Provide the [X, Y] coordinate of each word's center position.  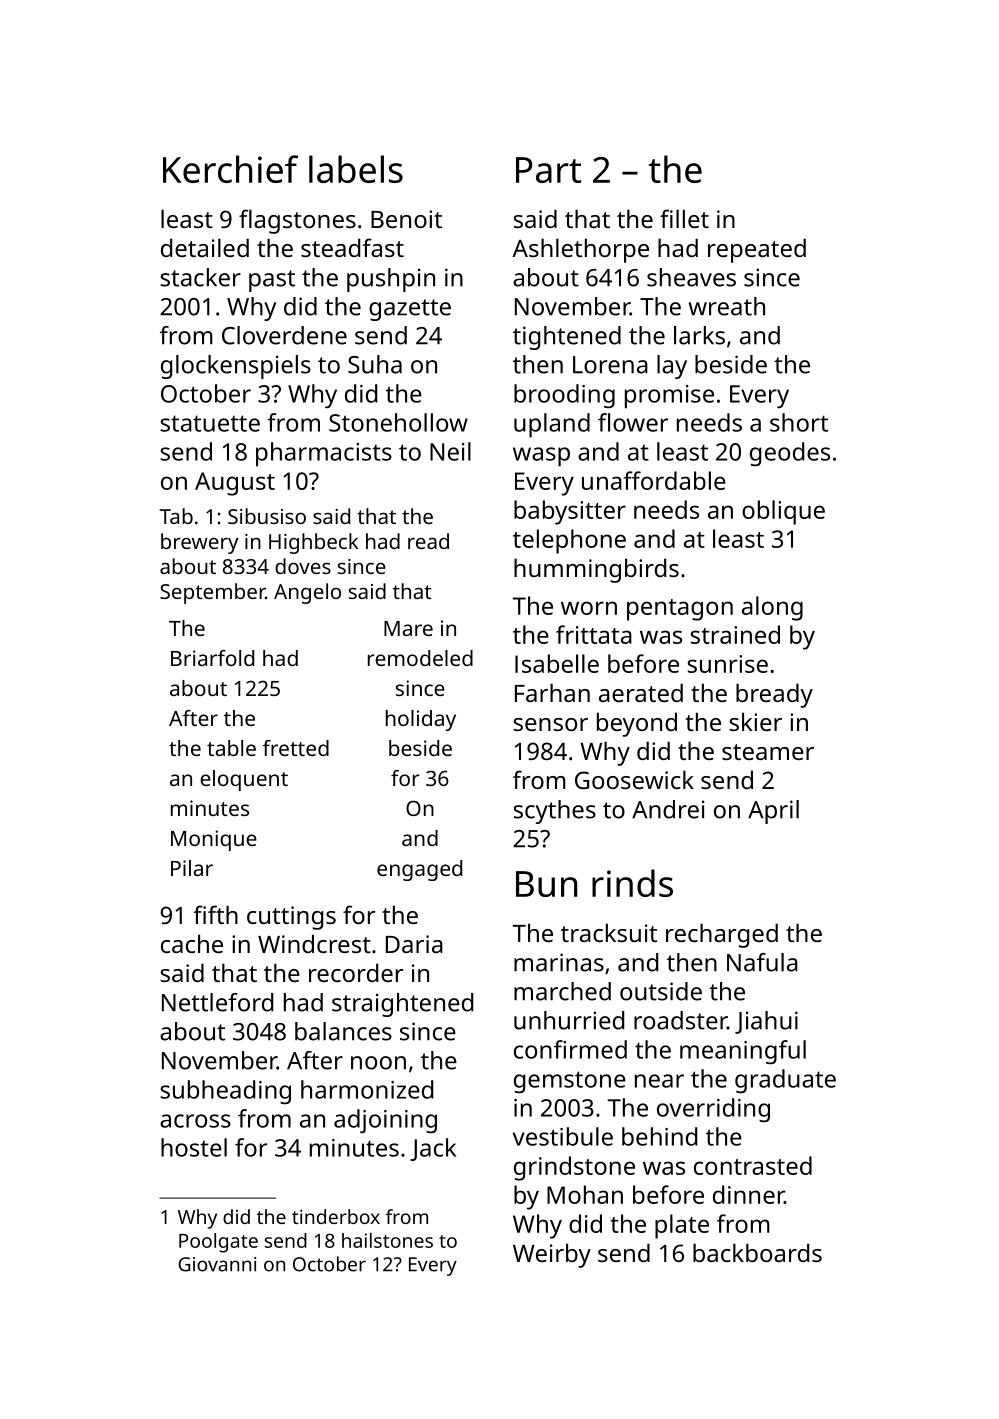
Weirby [552, 1255]
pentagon [680, 610]
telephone [569, 541]
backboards [757, 1252]
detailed [205, 247]
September [212, 593]
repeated [757, 250]
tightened [567, 338]
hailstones [387, 1240]
